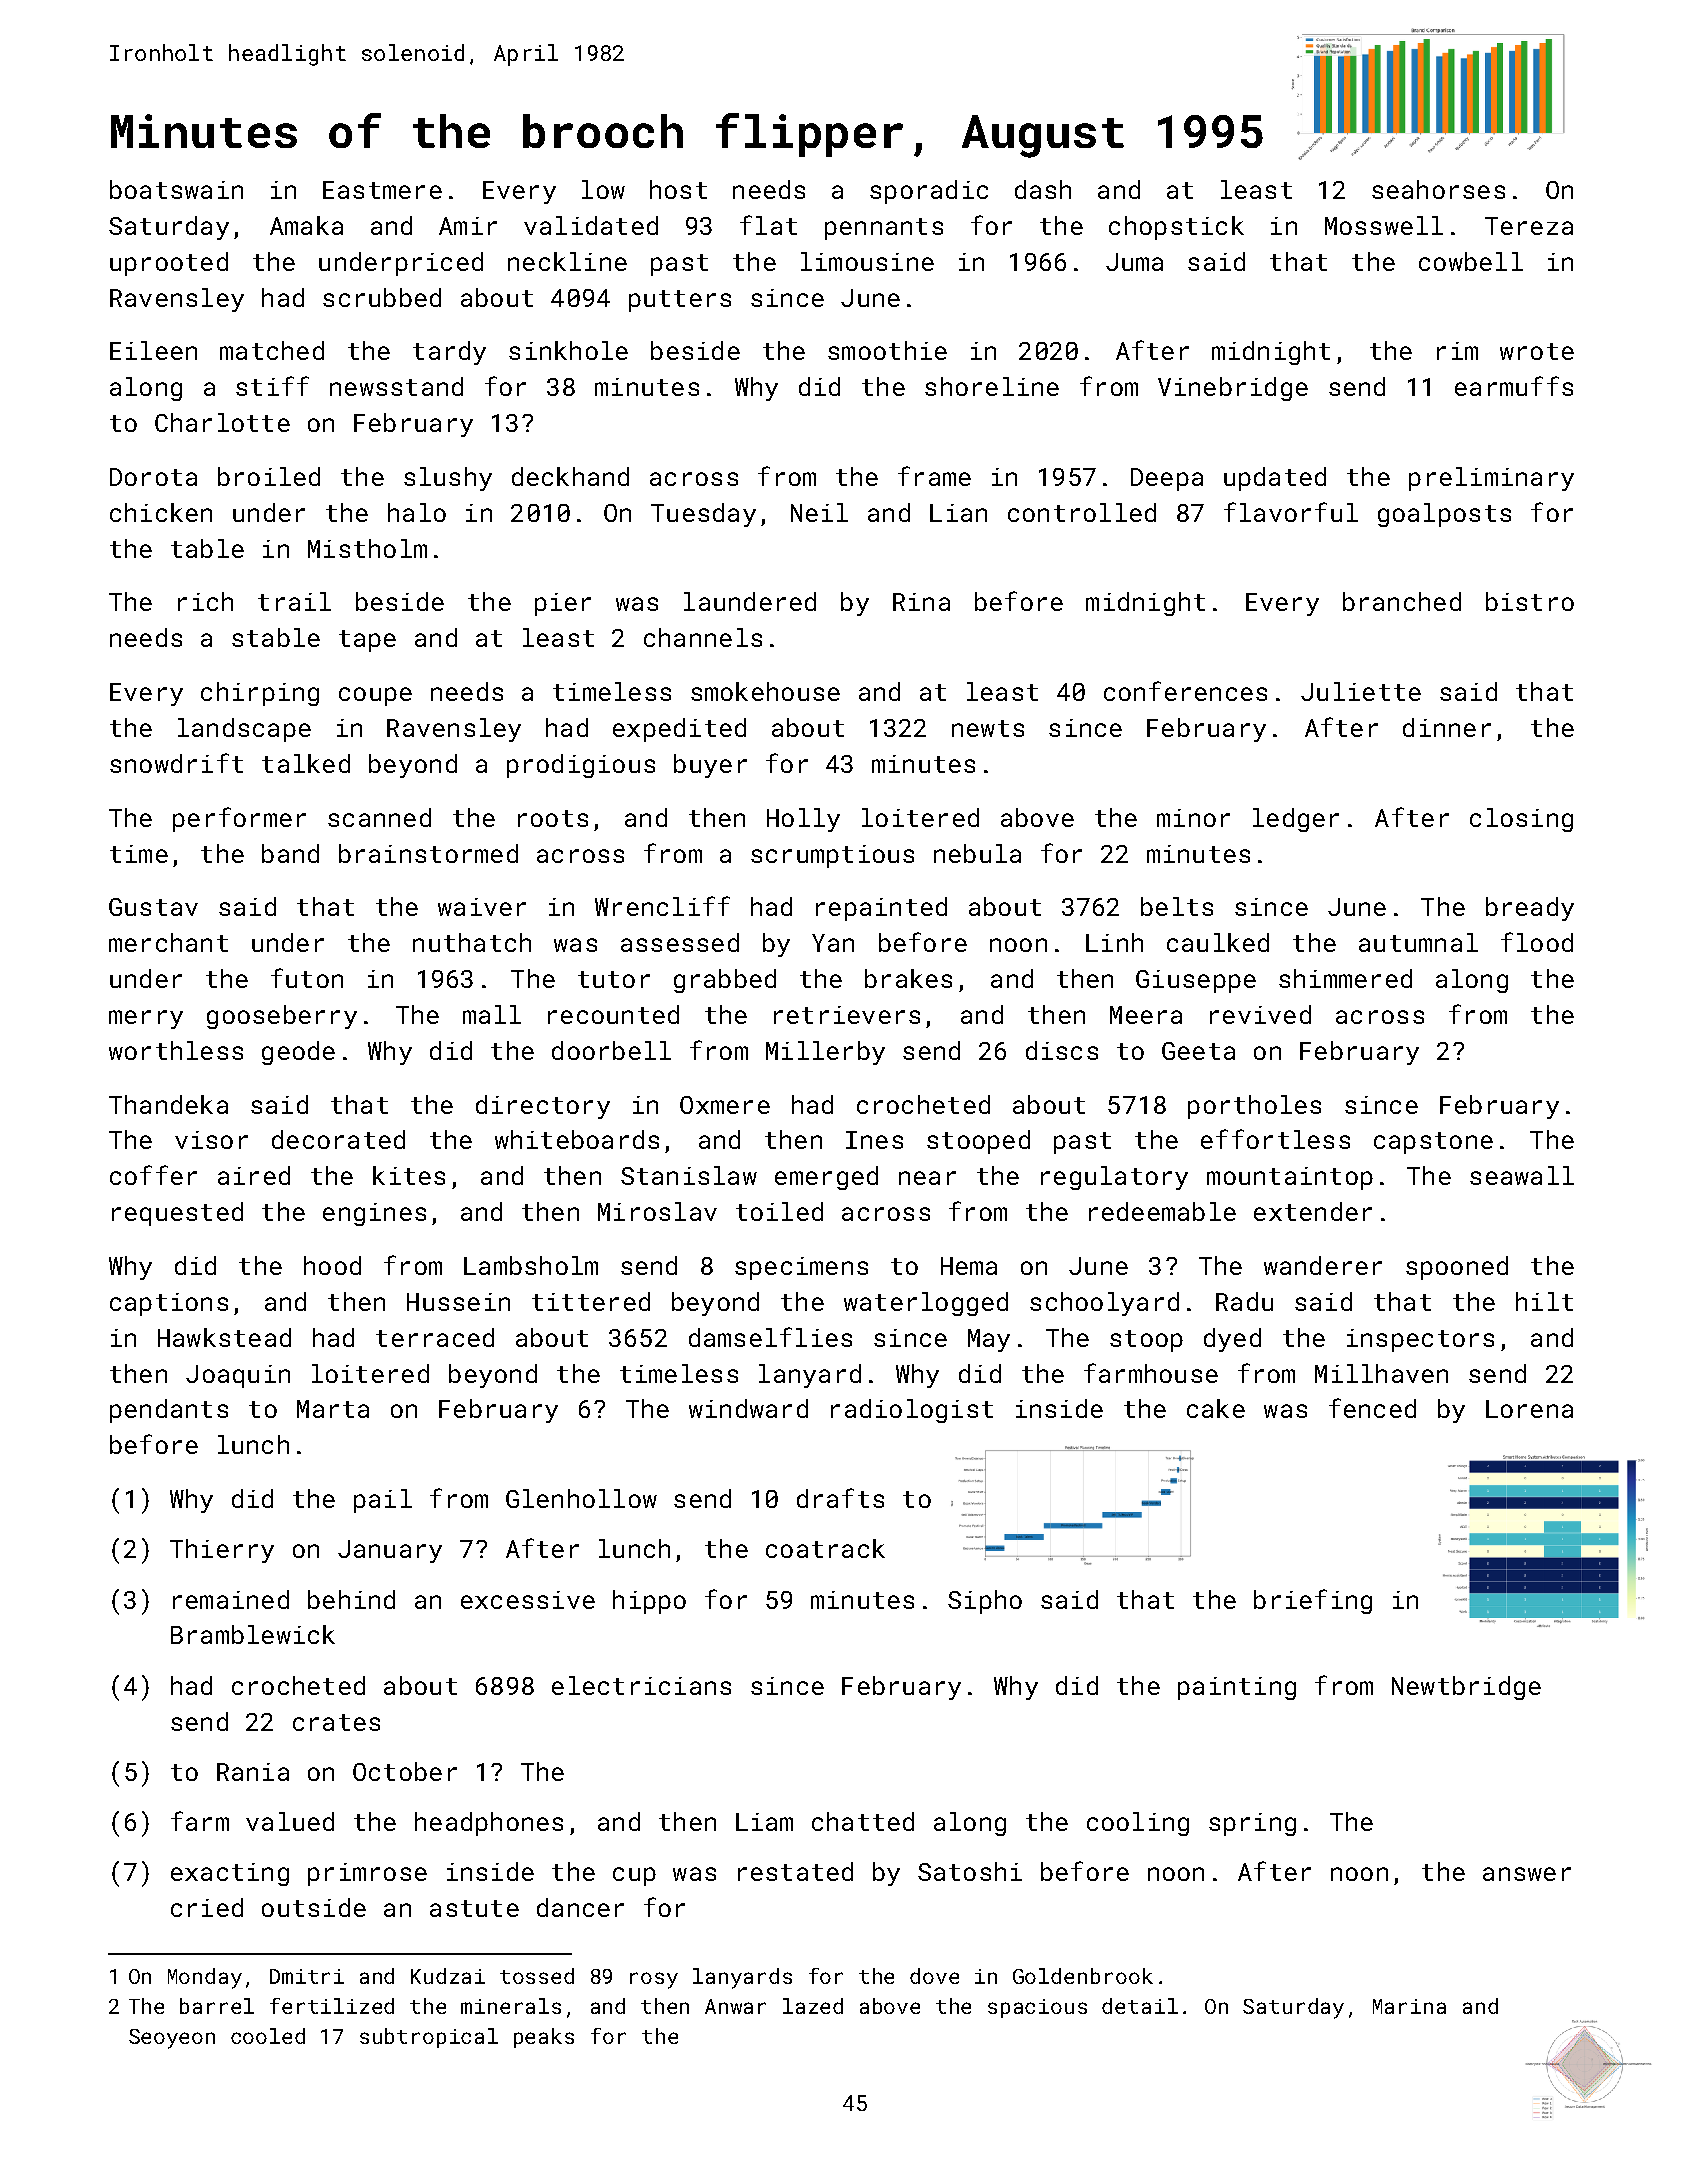 The image size is (1683, 2178). I want to click on sporadic, so click(929, 192).
